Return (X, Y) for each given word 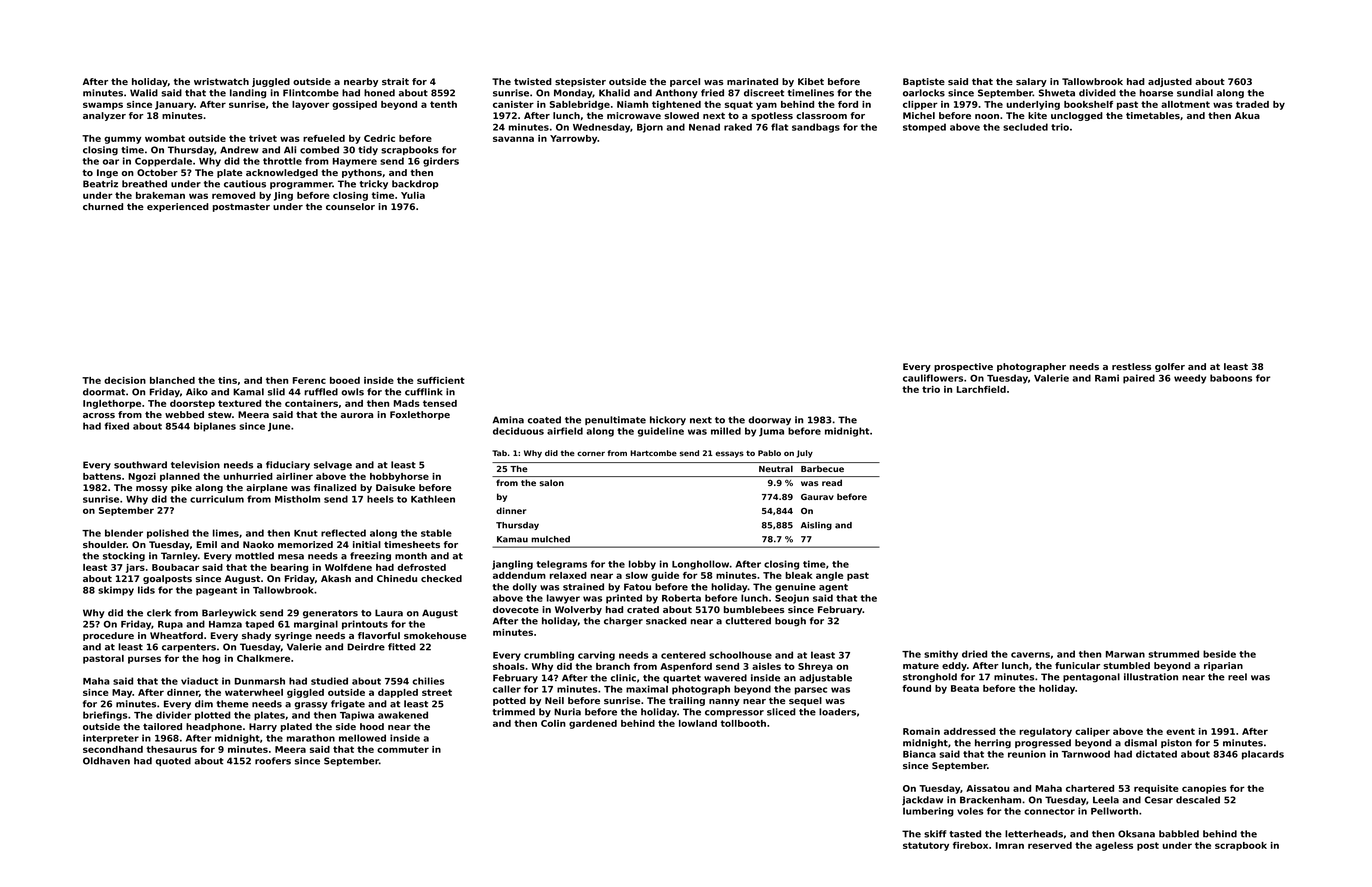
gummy (122, 140)
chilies (428, 681)
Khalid (614, 93)
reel (1237, 677)
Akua (1247, 115)
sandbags (816, 128)
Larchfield (981, 389)
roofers (273, 761)
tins (227, 380)
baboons (1231, 378)
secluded (1025, 127)
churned (103, 206)
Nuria (567, 712)
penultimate (615, 420)
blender (124, 533)
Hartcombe (653, 453)
